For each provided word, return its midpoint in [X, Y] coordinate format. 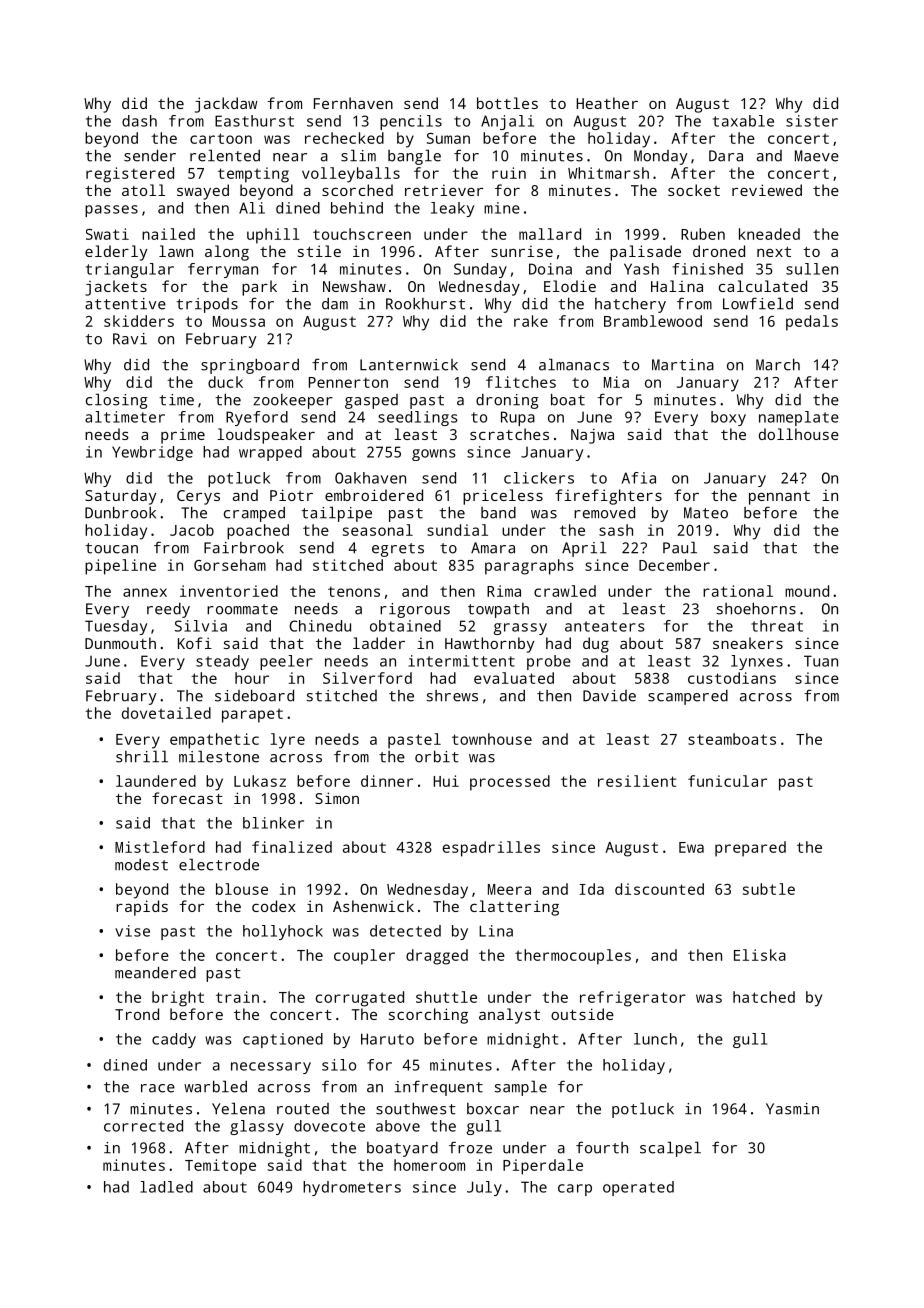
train [237, 997]
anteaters [605, 626]
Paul [680, 547]
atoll [143, 190]
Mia [616, 382]
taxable [743, 121]
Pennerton [348, 382]
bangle [414, 157]
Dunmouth [120, 643]
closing [117, 401]
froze [470, 1147]
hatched [764, 997]
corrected [143, 1126]
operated [638, 1188]
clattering [514, 908]
